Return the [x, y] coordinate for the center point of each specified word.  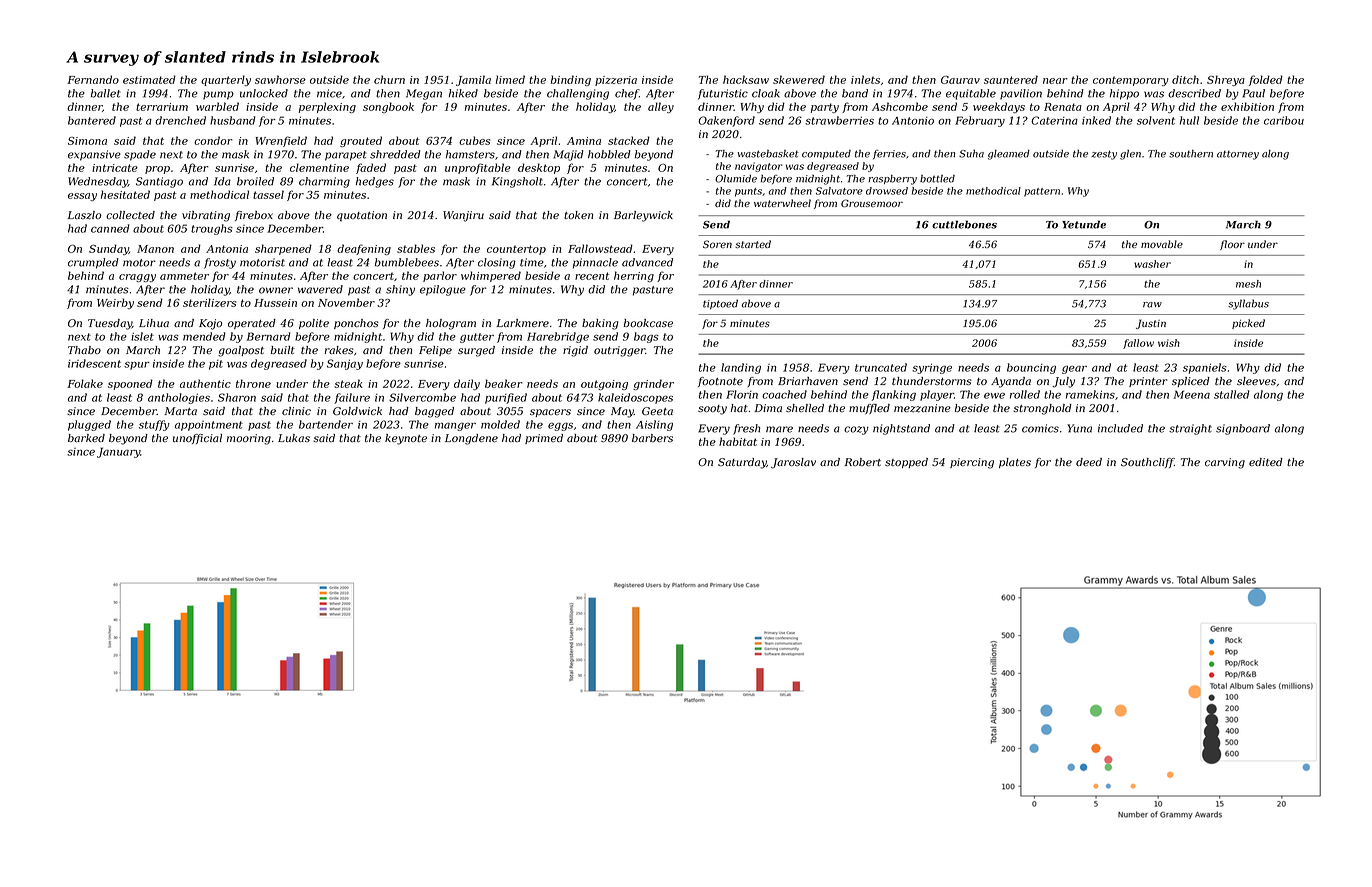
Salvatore [839, 191]
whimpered [491, 276]
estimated [149, 79]
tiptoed [720, 304]
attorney [1238, 155]
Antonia [227, 249]
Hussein [275, 303]
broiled [255, 181]
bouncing [1031, 368]
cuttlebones [964, 224]
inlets [865, 79]
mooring [249, 439]
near [1055, 81]
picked [1248, 324]
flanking [894, 395]
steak [348, 383]
